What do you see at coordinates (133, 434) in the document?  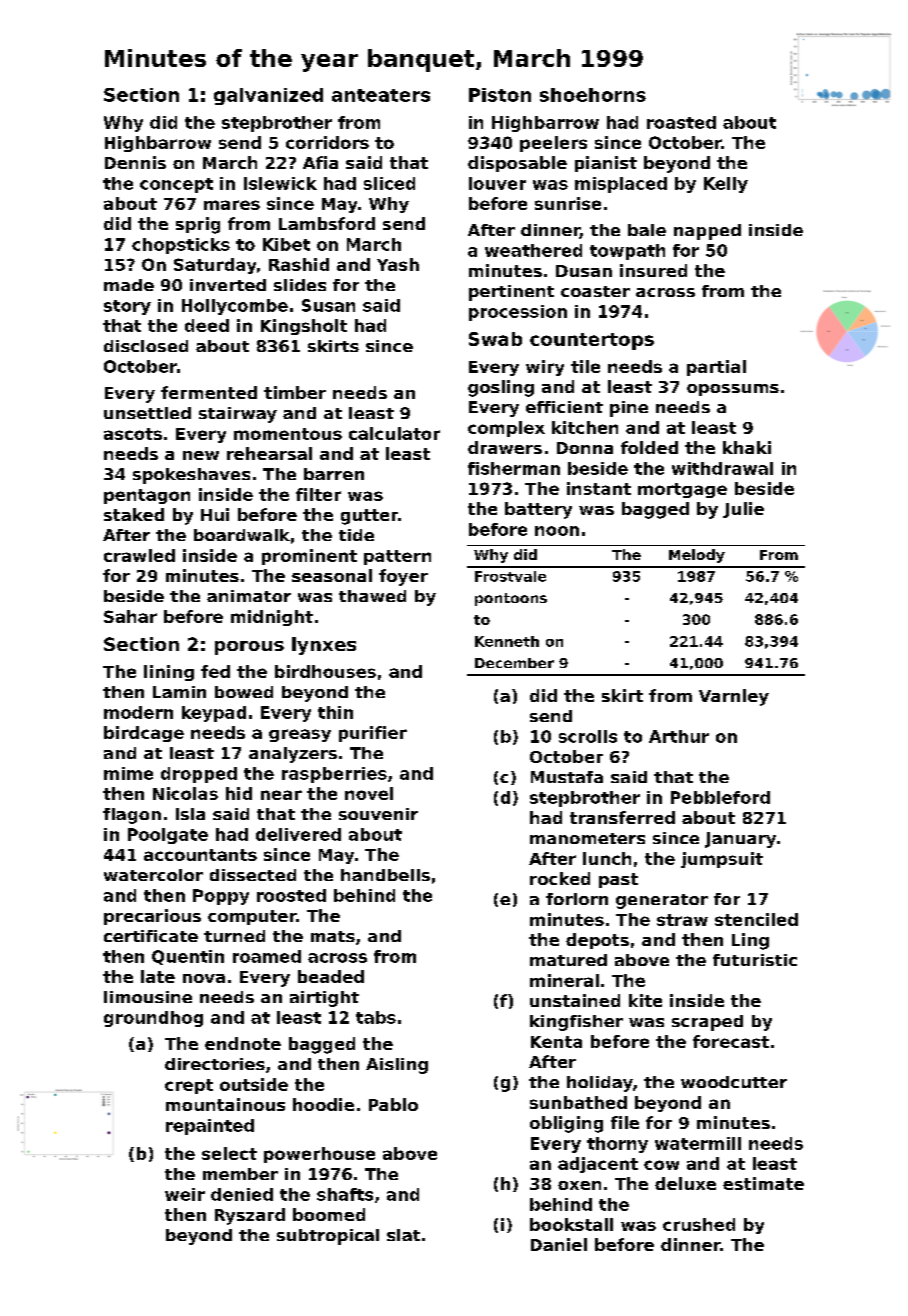 I see `ascots` at bounding box center [133, 434].
